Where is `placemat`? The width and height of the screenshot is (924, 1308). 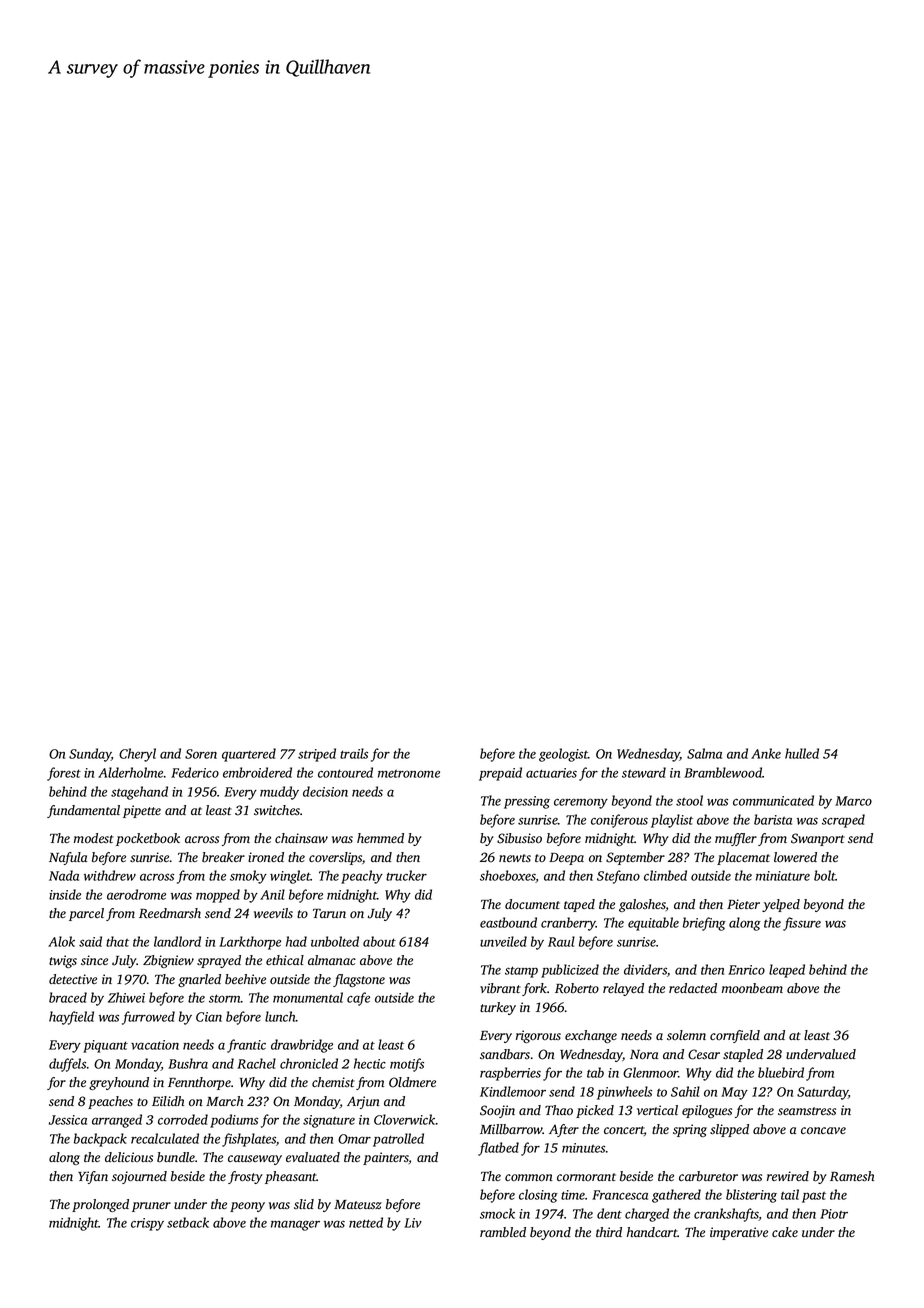
placemat is located at coordinates (743, 858).
